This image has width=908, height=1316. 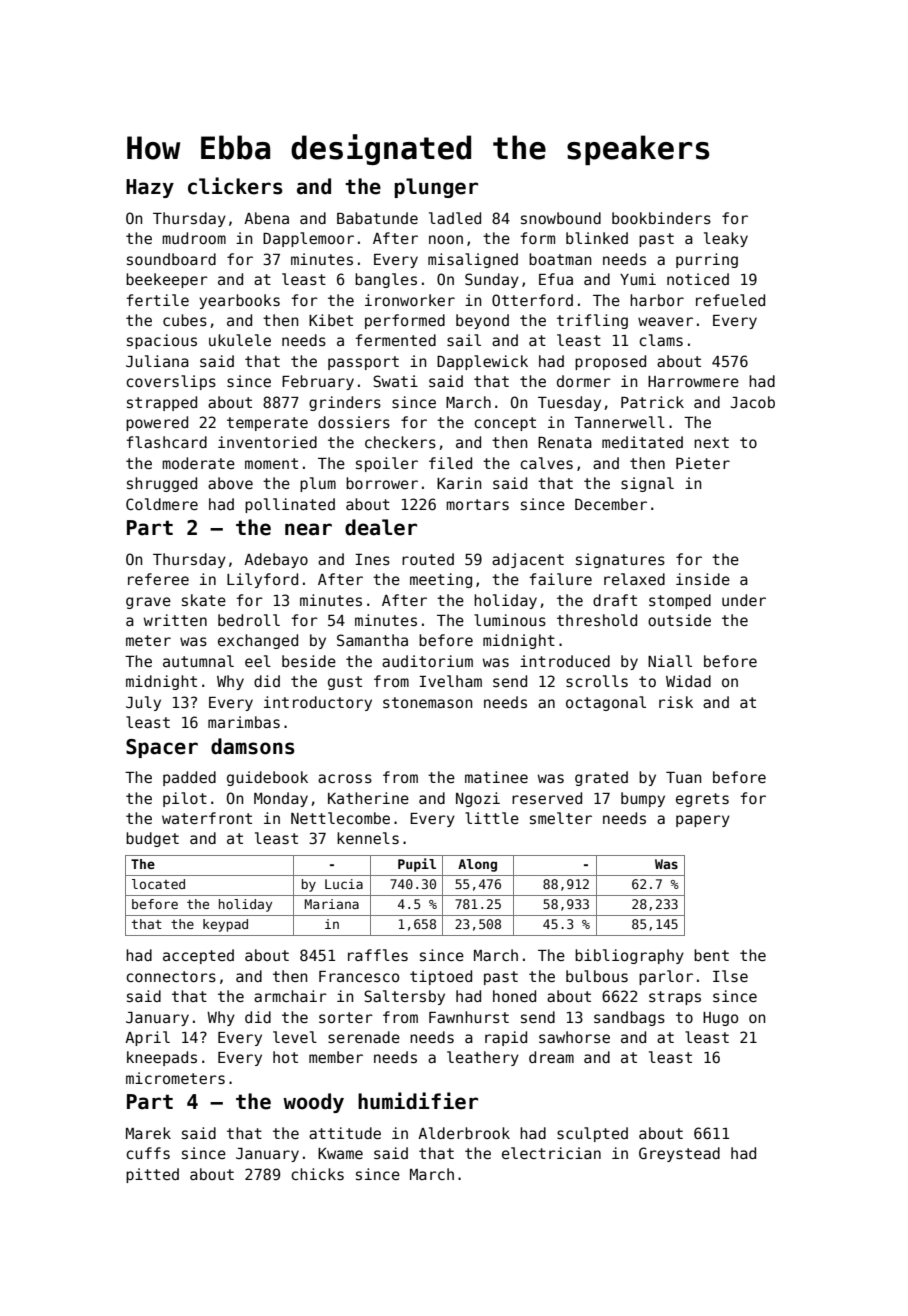 What do you see at coordinates (262, 580) in the image?
I see `Lilyford` at bounding box center [262, 580].
